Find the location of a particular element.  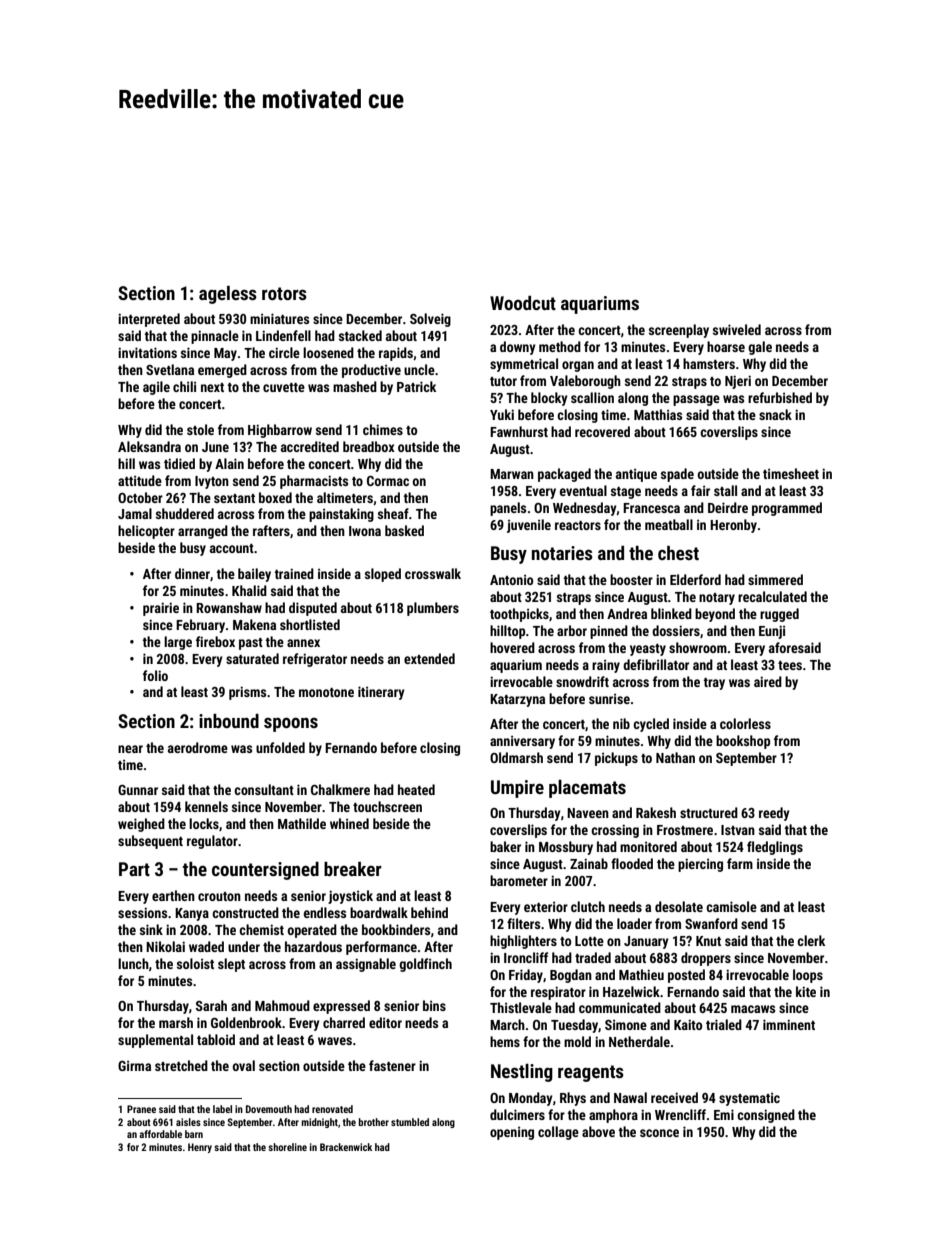

ageless is located at coordinates (228, 295).
